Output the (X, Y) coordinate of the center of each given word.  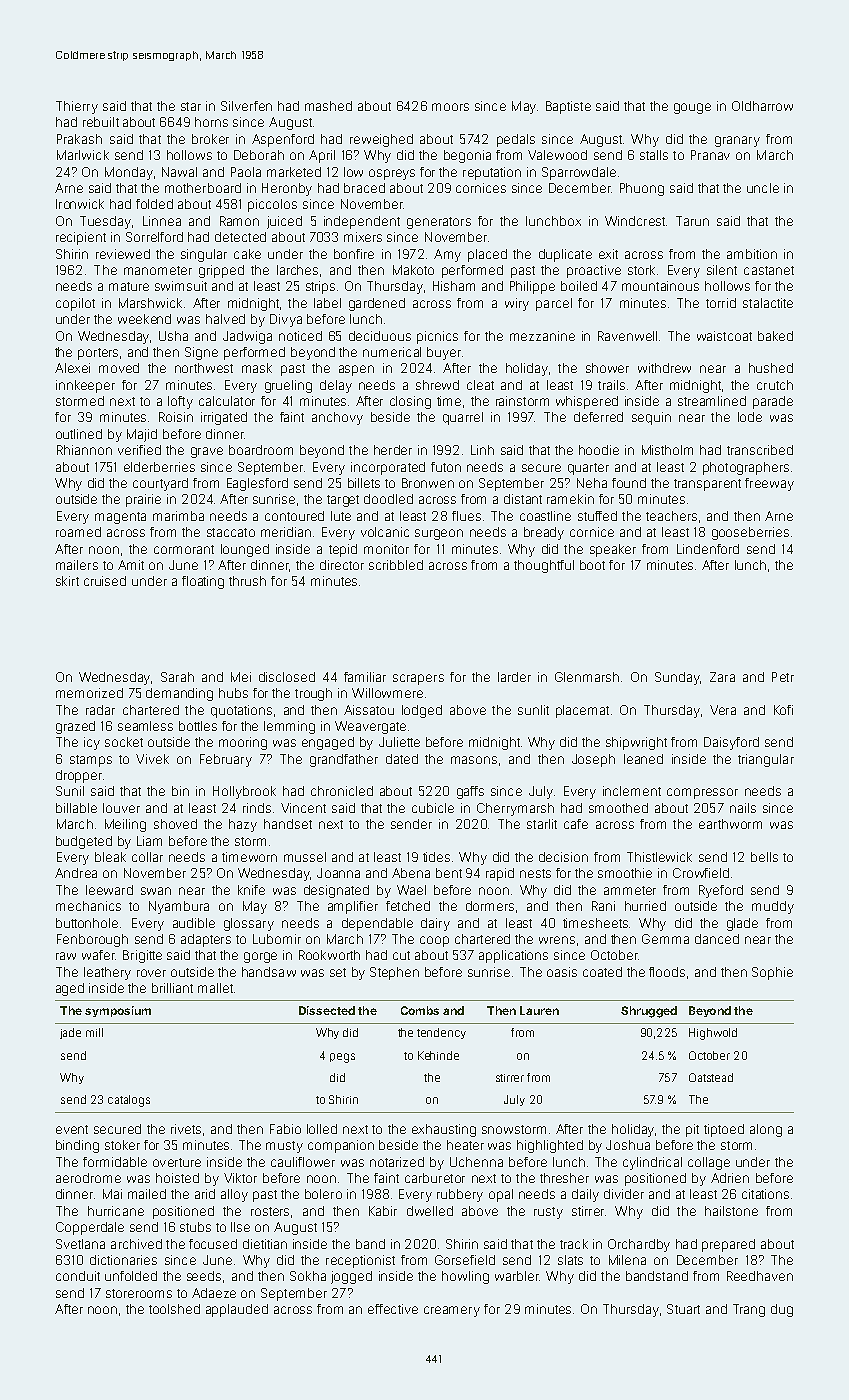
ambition (752, 254)
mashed (328, 106)
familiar (365, 677)
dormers (490, 906)
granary (737, 141)
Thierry (77, 107)
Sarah (177, 677)
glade (742, 924)
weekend (144, 319)
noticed (300, 336)
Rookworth (329, 955)
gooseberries (750, 533)
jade (70, 1033)
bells (764, 857)
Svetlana (80, 1244)
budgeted (84, 842)
